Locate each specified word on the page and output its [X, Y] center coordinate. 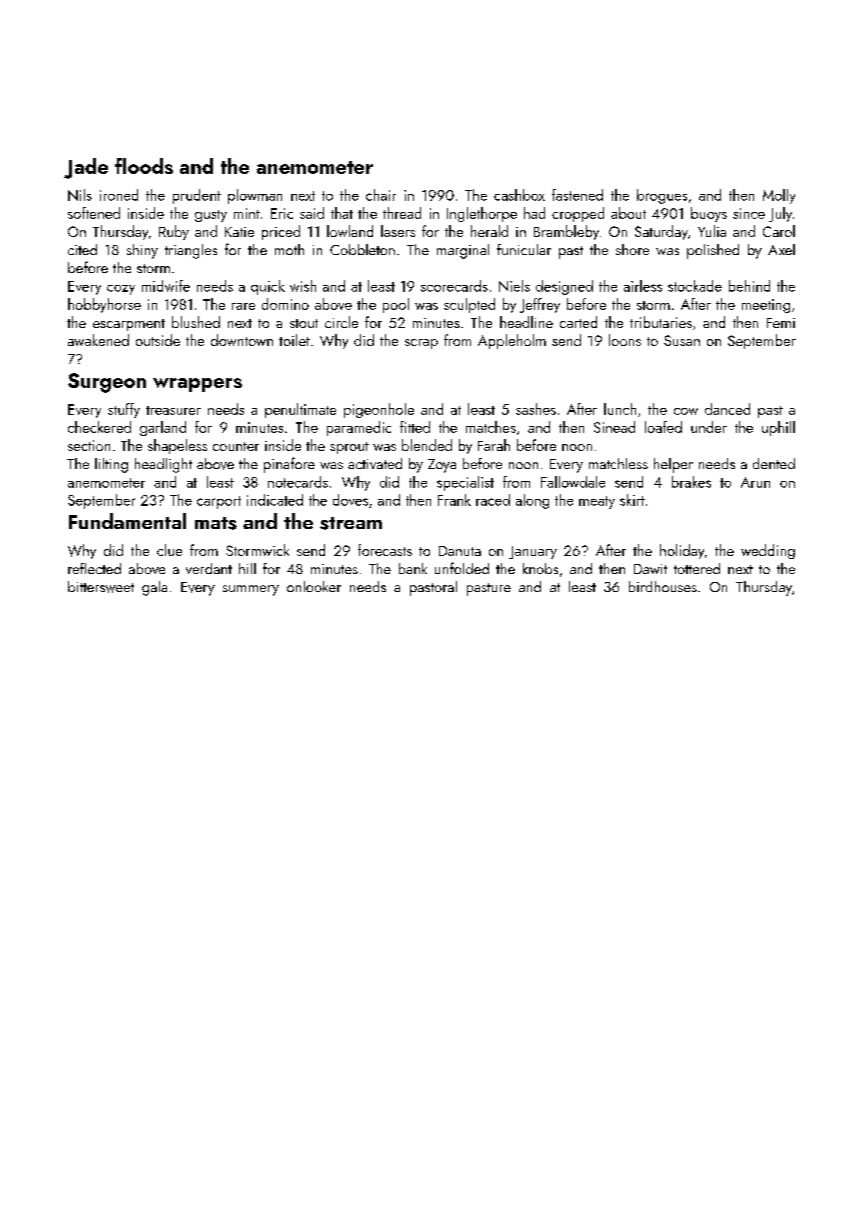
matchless [618, 463]
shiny [142, 251]
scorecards [454, 286]
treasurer [173, 410]
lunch [620, 409]
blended [427, 445]
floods [144, 166]
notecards [298, 482]
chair [381, 195]
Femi [781, 323]
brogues [662, 196]
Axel [781, 249]
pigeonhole [379, 410]
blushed [196, 322]
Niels [514, 286]
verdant [209, 568]
